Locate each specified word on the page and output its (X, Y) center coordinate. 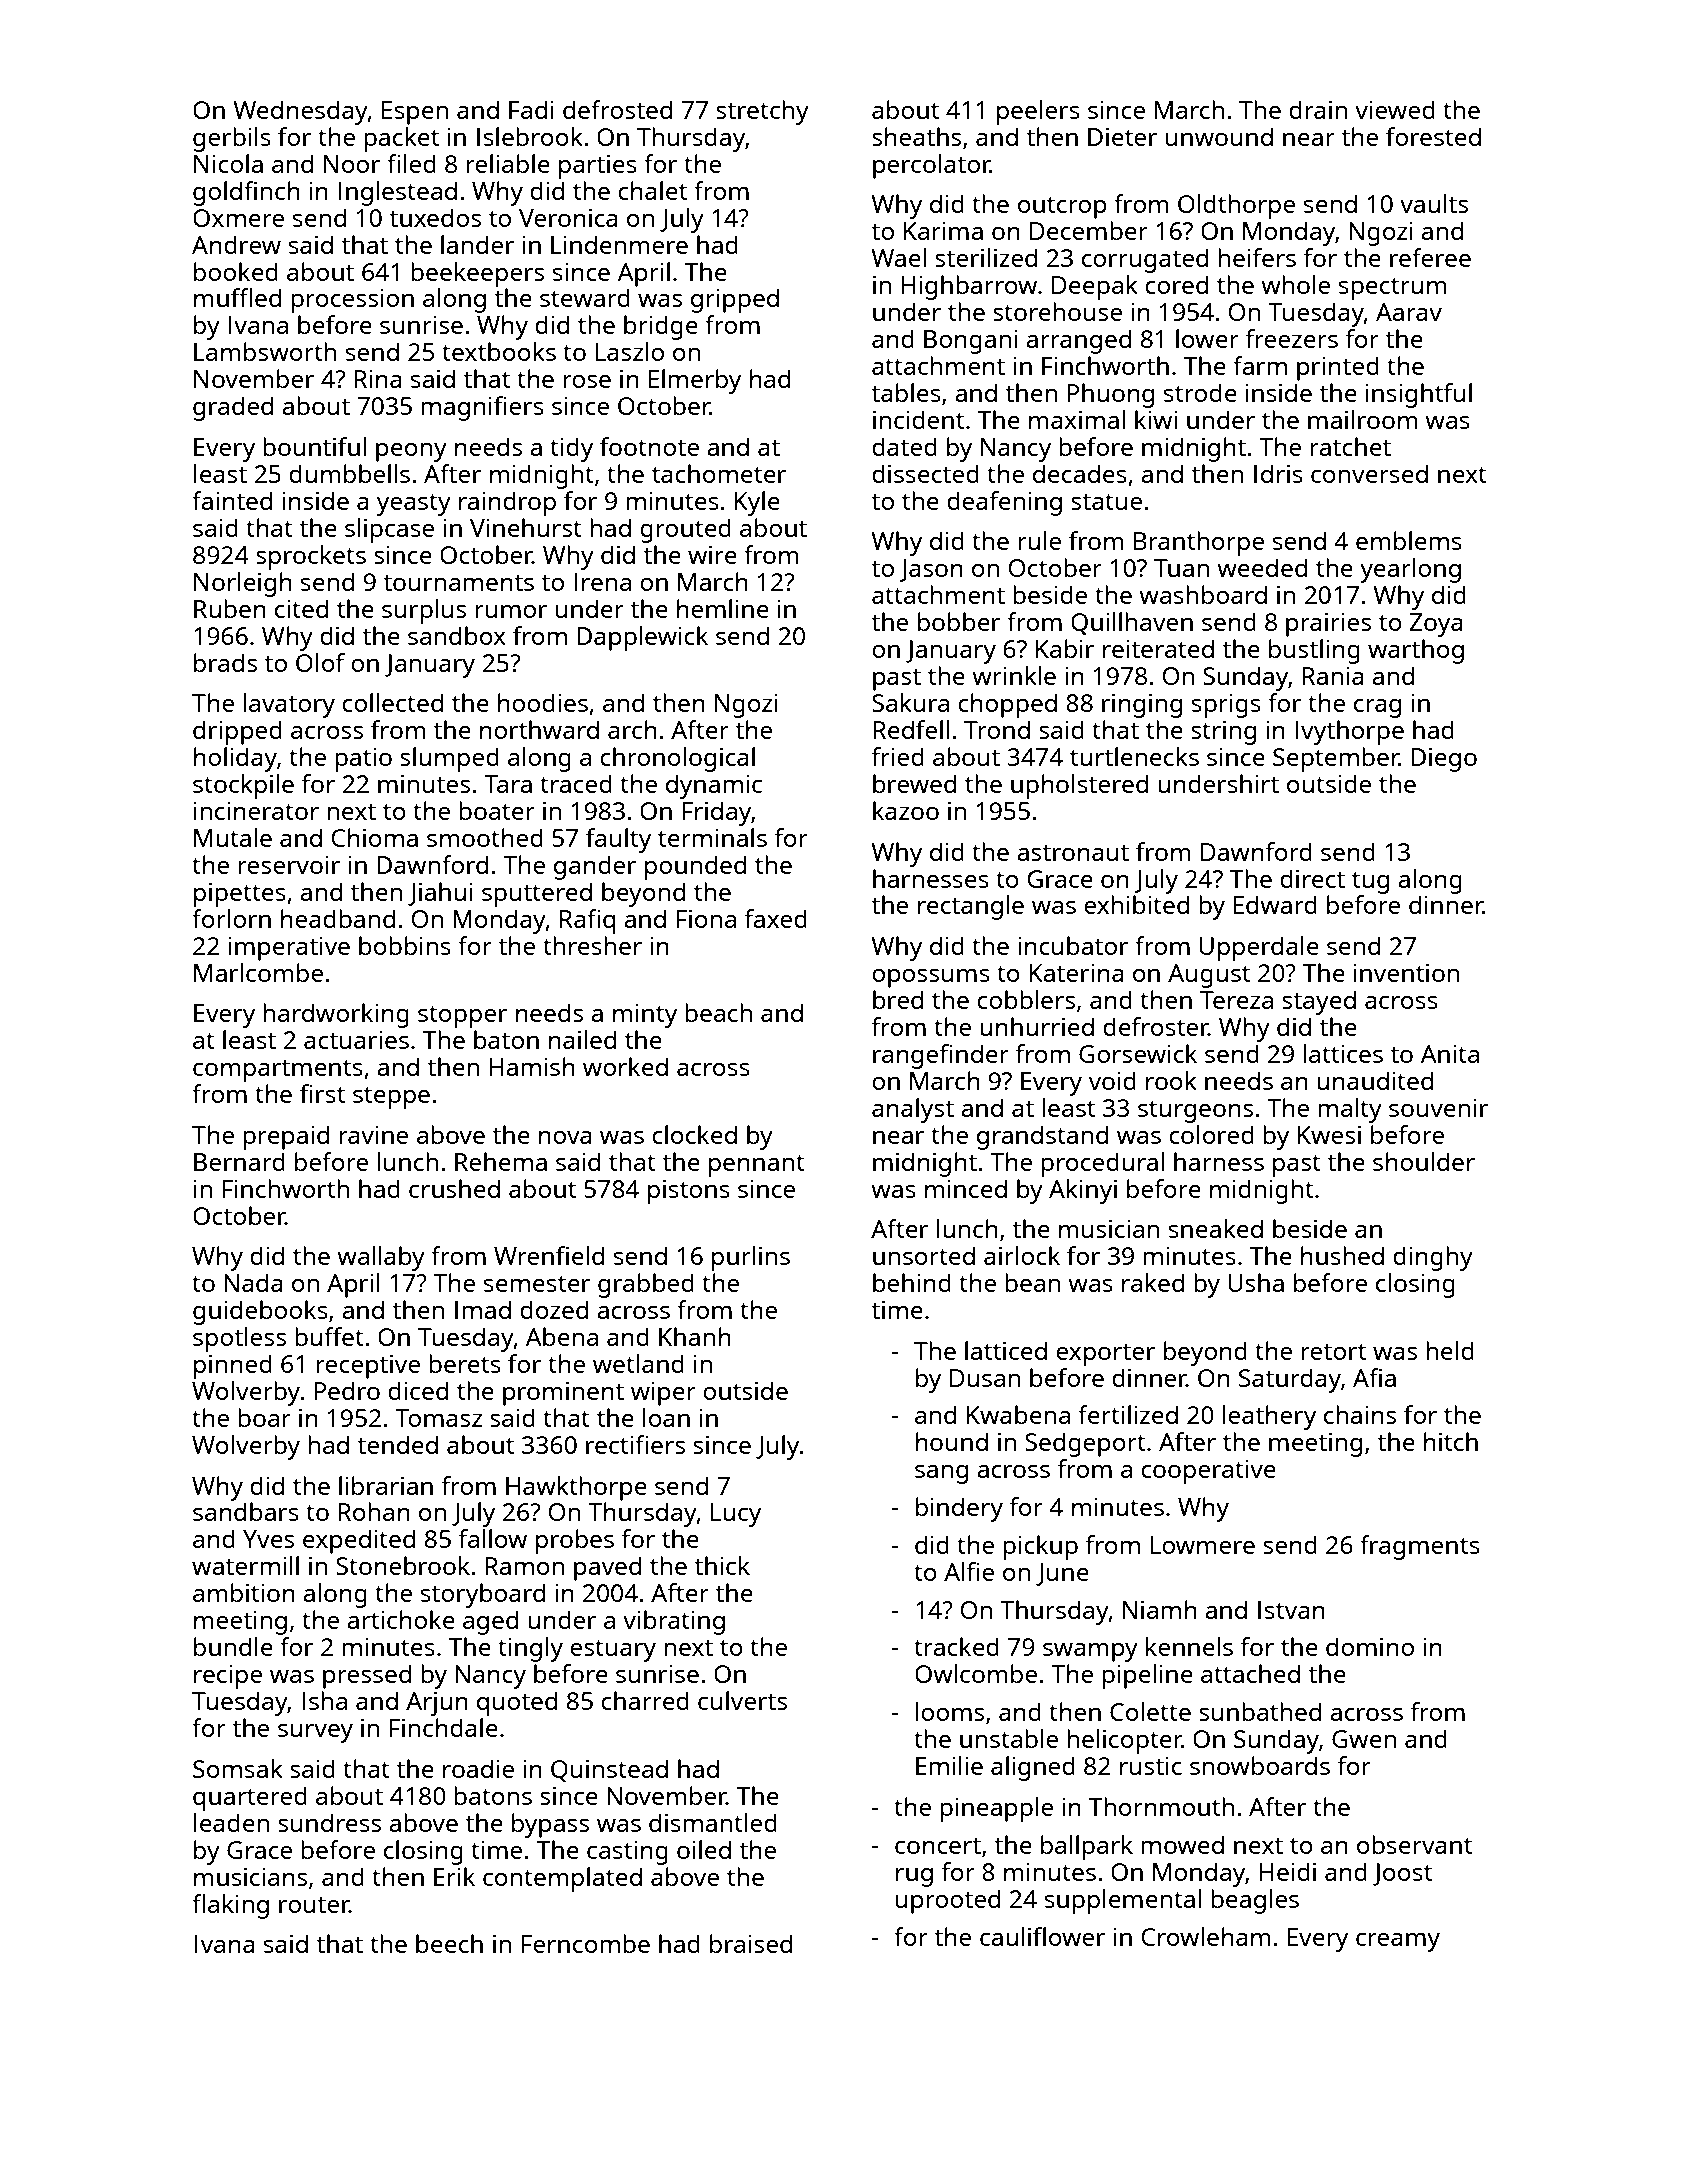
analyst (913, 1110)
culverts (742, 1700)
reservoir (289, 865)
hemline (723, 608)
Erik (454, 1876)
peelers (1038, 112)
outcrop (1062, 208)
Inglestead (398, 193)
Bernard (239, 1161)
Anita (1450, 1054)
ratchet (1350, 446)
